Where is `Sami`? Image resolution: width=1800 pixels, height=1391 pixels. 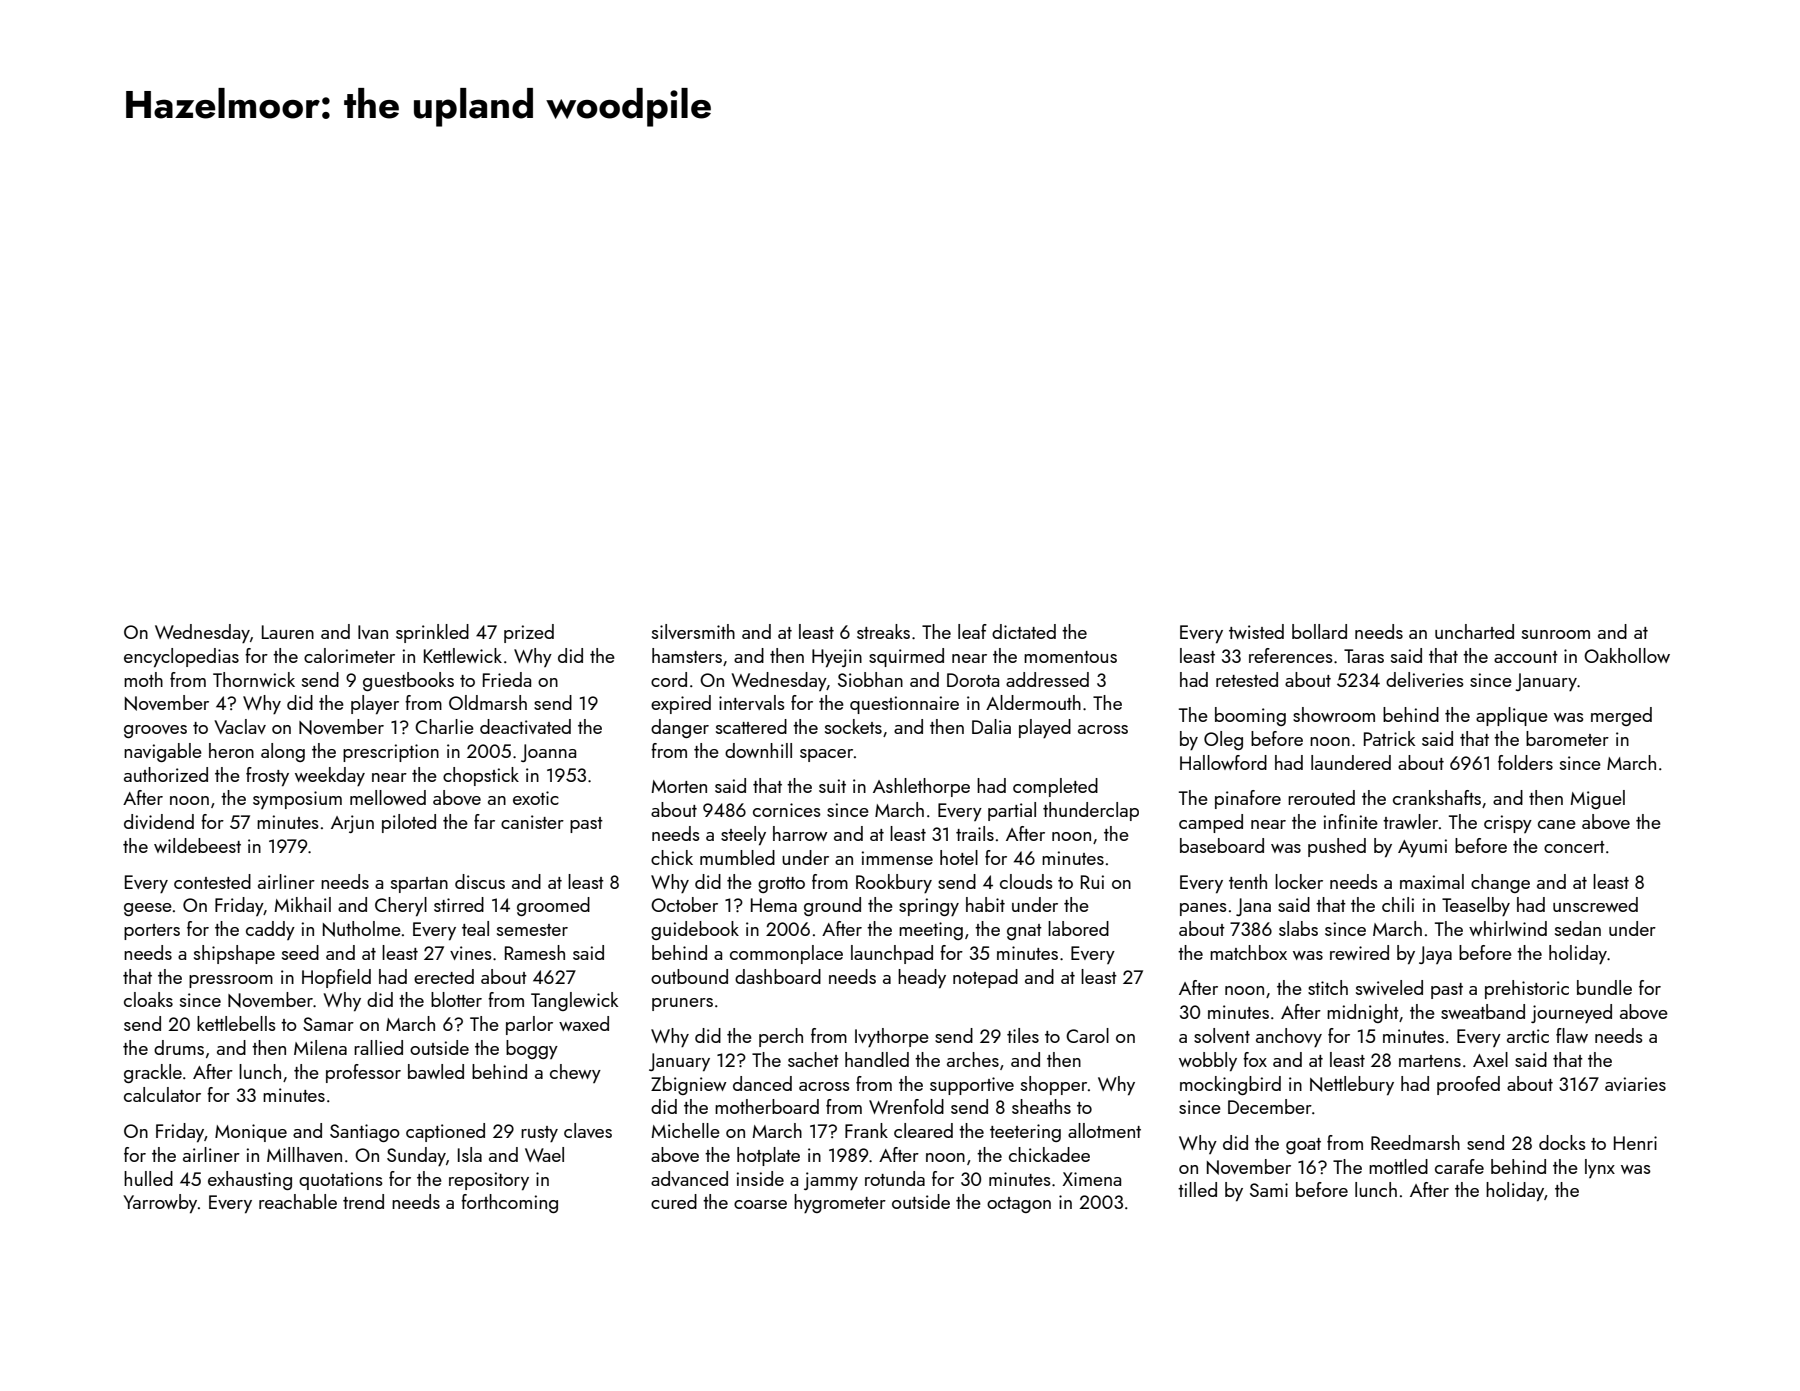
Sami is located at coordinates (1269, 1190).
